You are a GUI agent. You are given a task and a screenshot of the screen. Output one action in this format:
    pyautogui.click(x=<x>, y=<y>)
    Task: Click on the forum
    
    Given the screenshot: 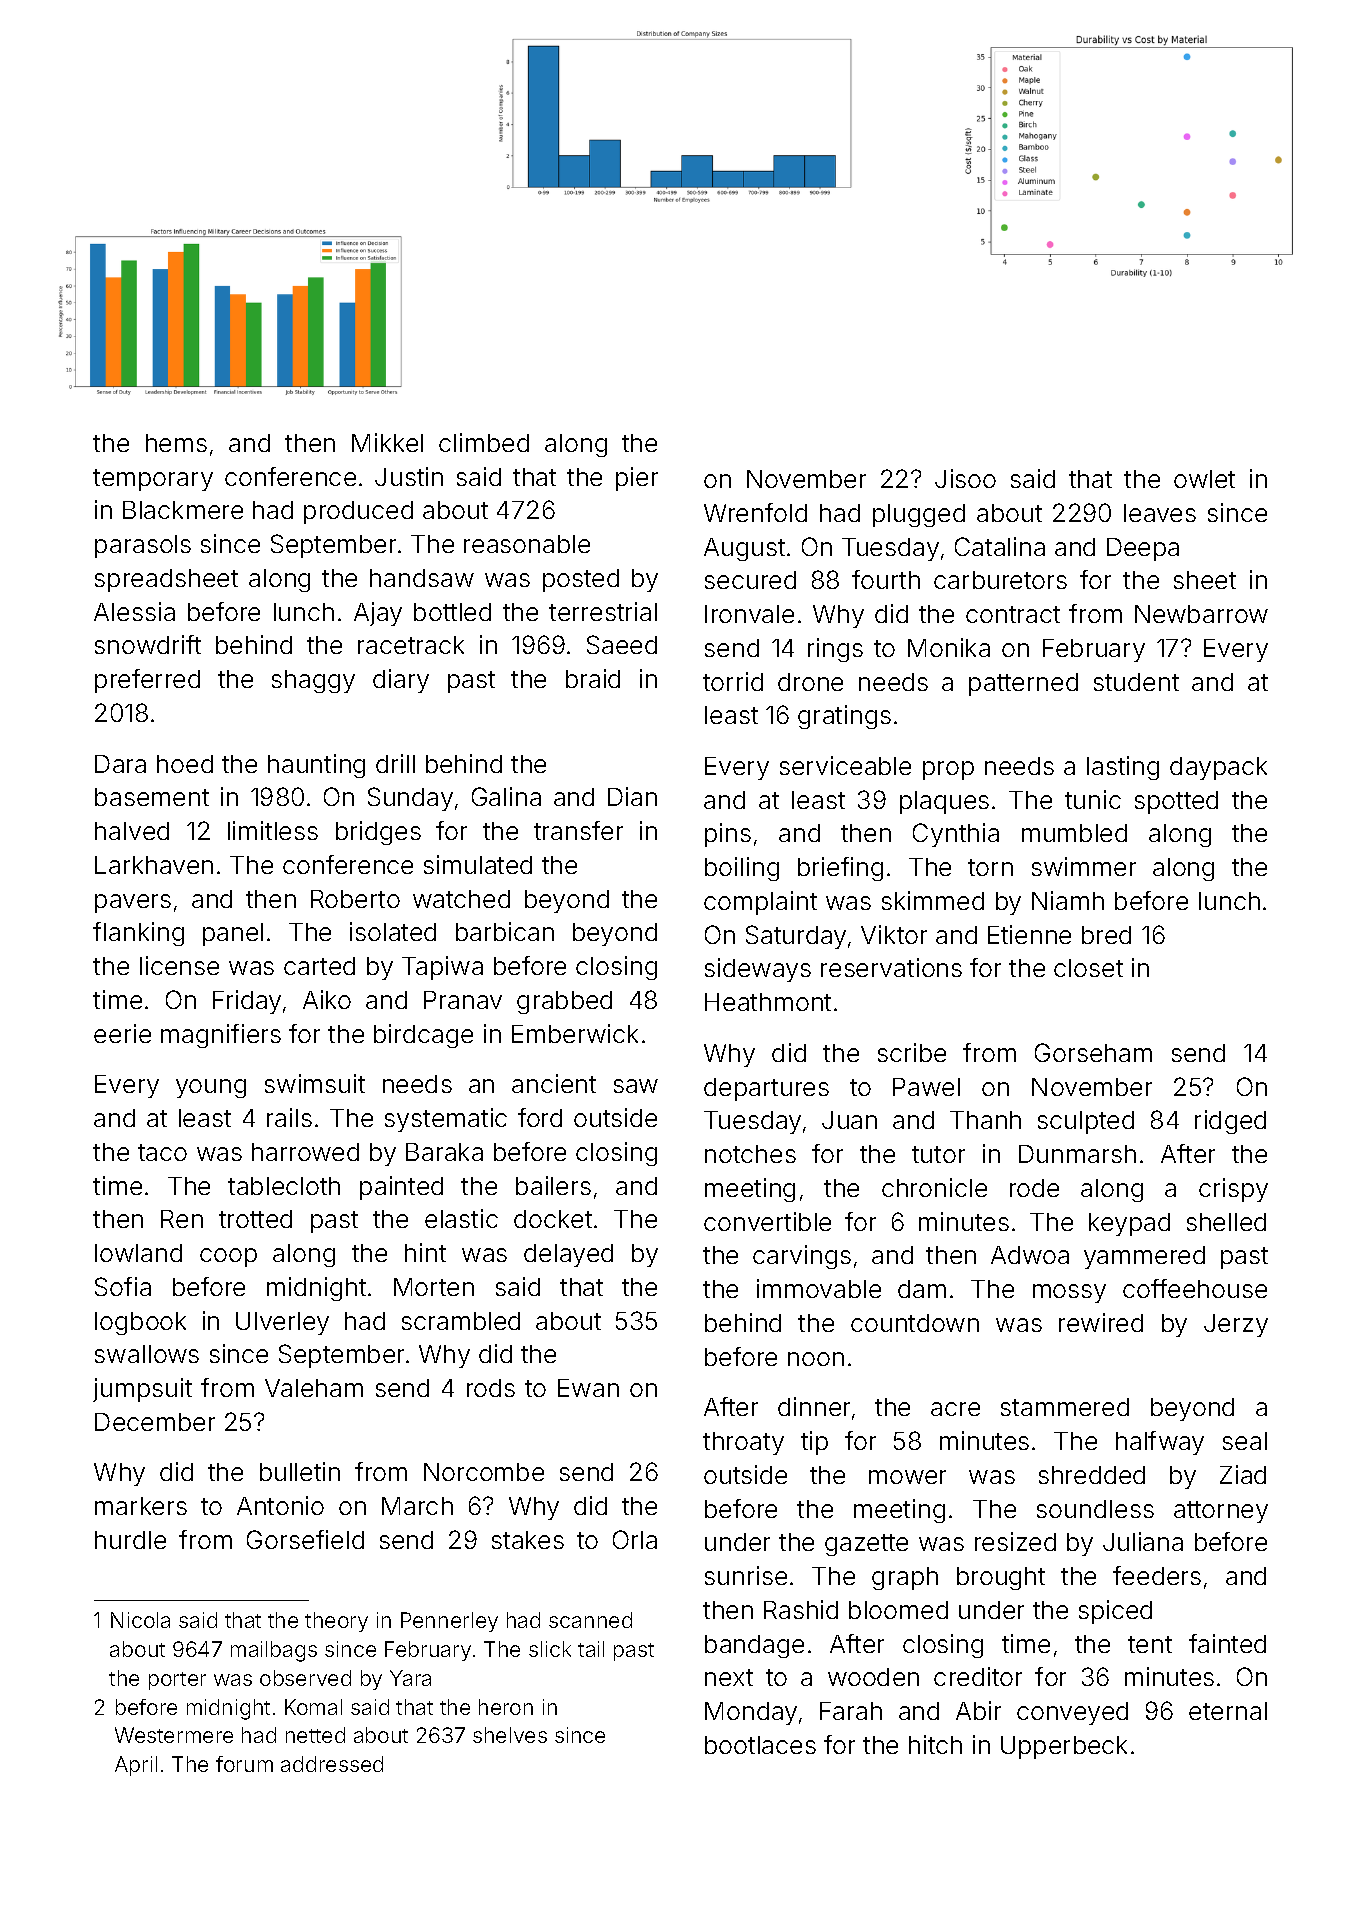 What is the action you would take?
    pyautogui.click(x=244, y=1764)
